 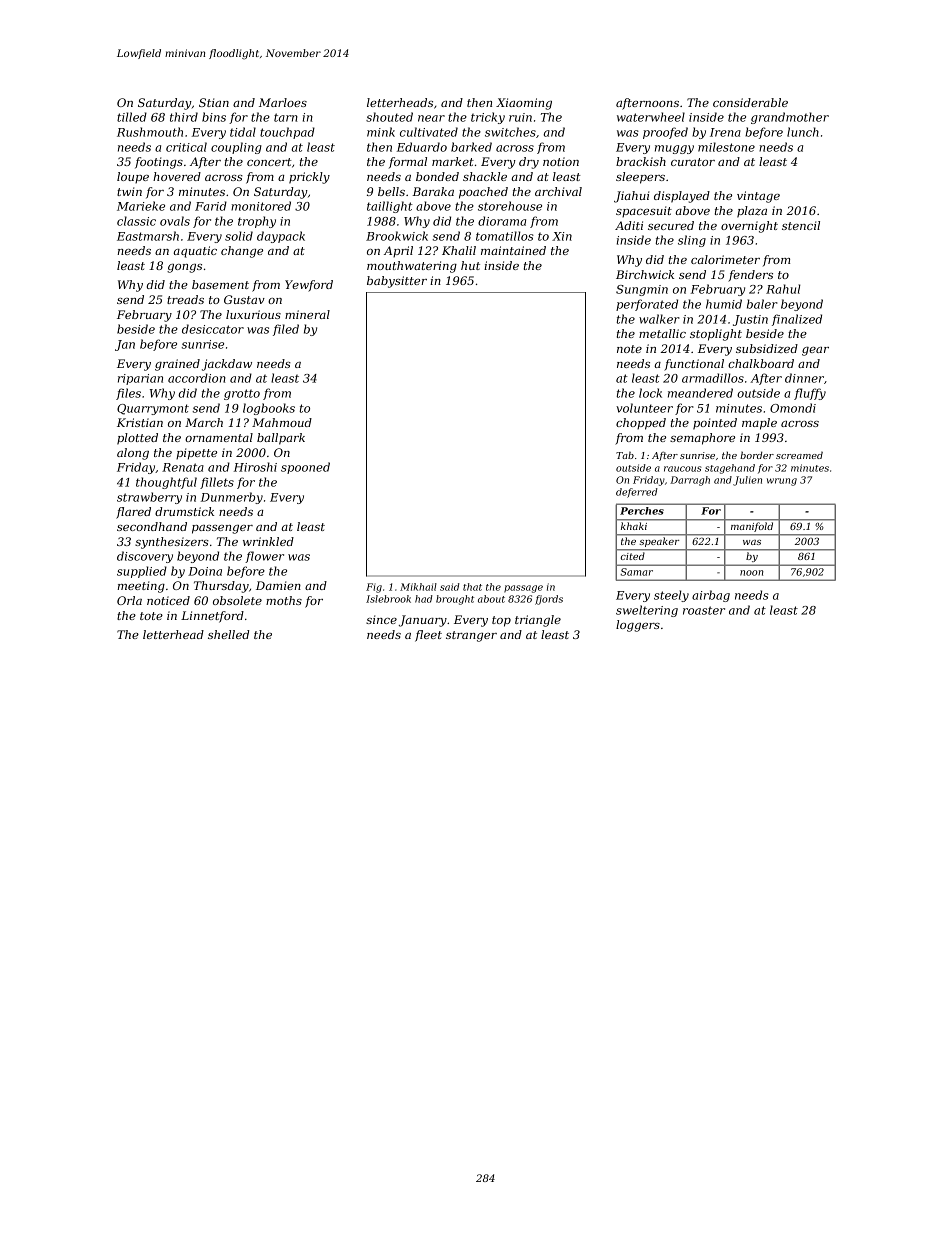 What do you see at coordinates (128, 394) in the screenshot?
I see `files` at bounding box center [128, 394].
